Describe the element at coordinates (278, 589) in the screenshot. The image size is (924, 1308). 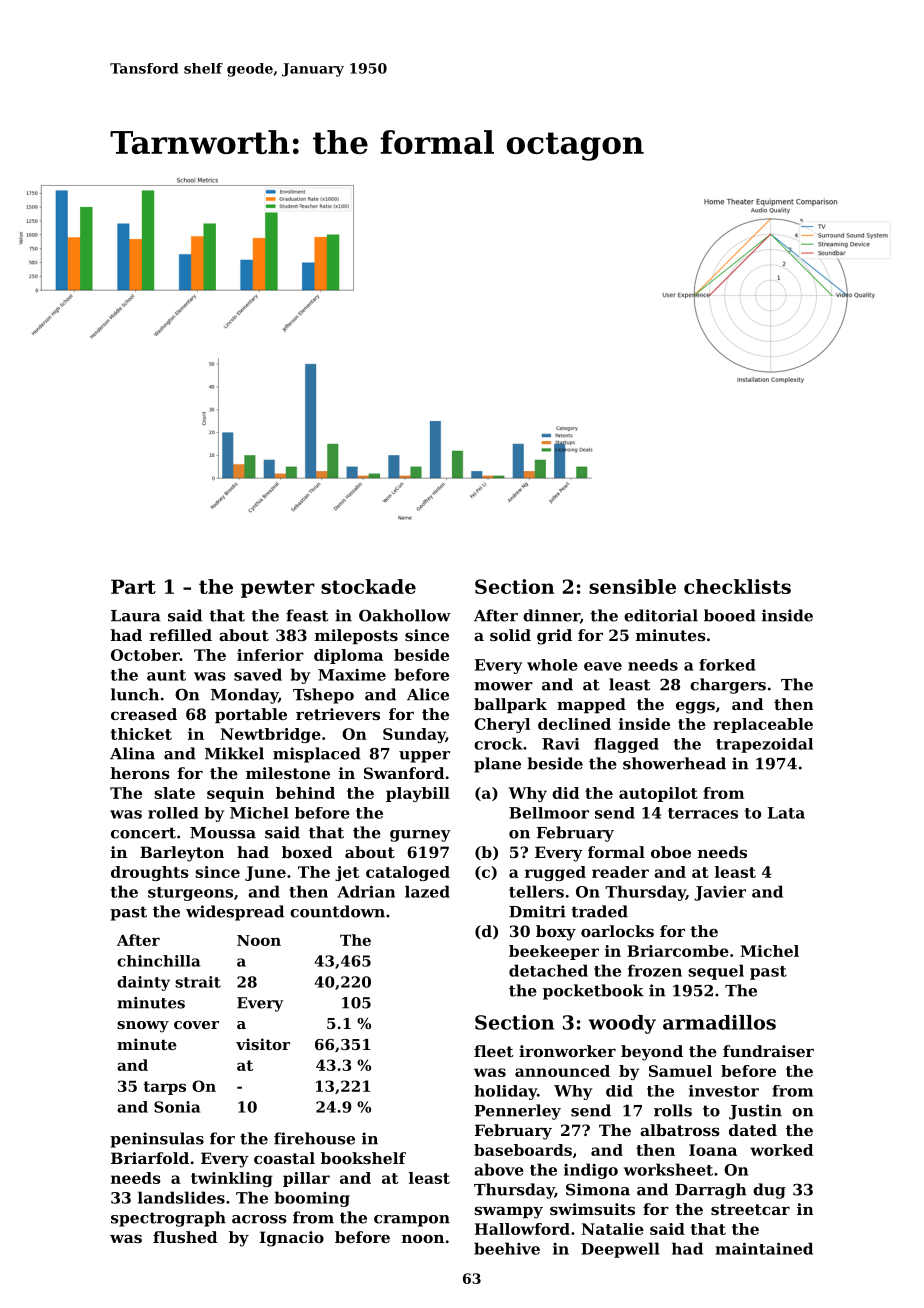
I see `pewter` at that location.
